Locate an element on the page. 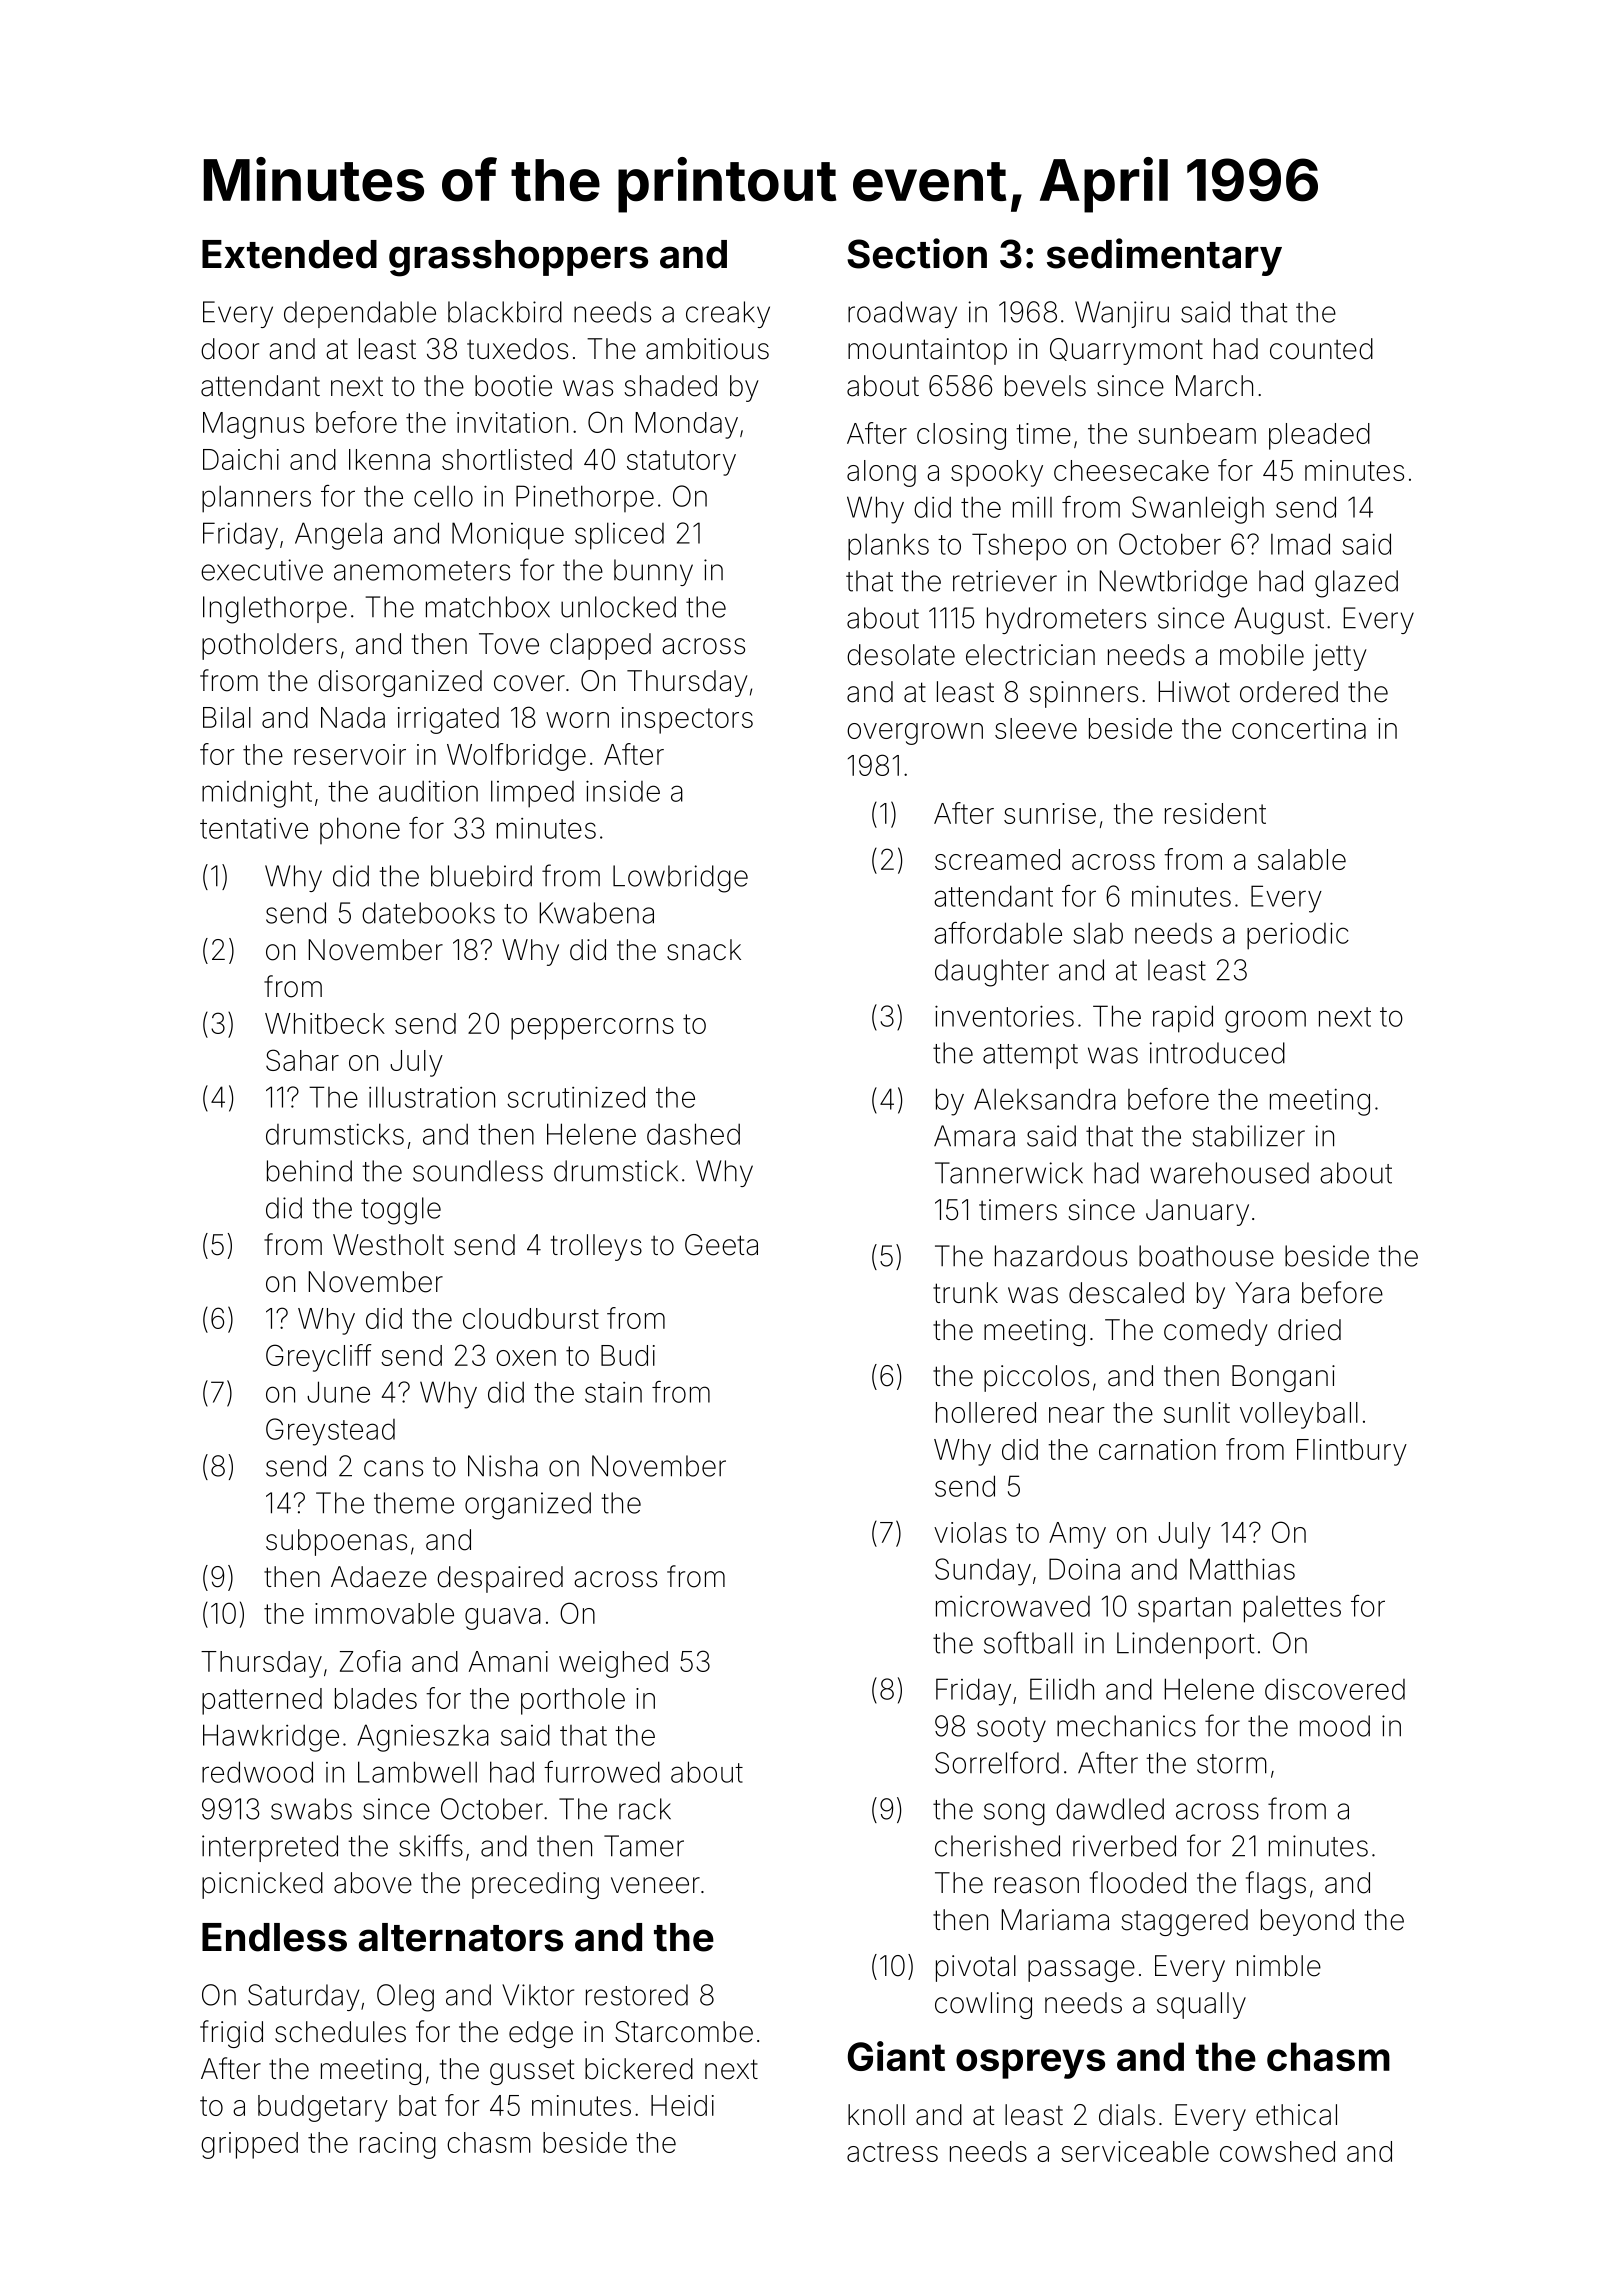 The height and width of the document is (2292, 1620). inside is located at coordinates (623, 791).
